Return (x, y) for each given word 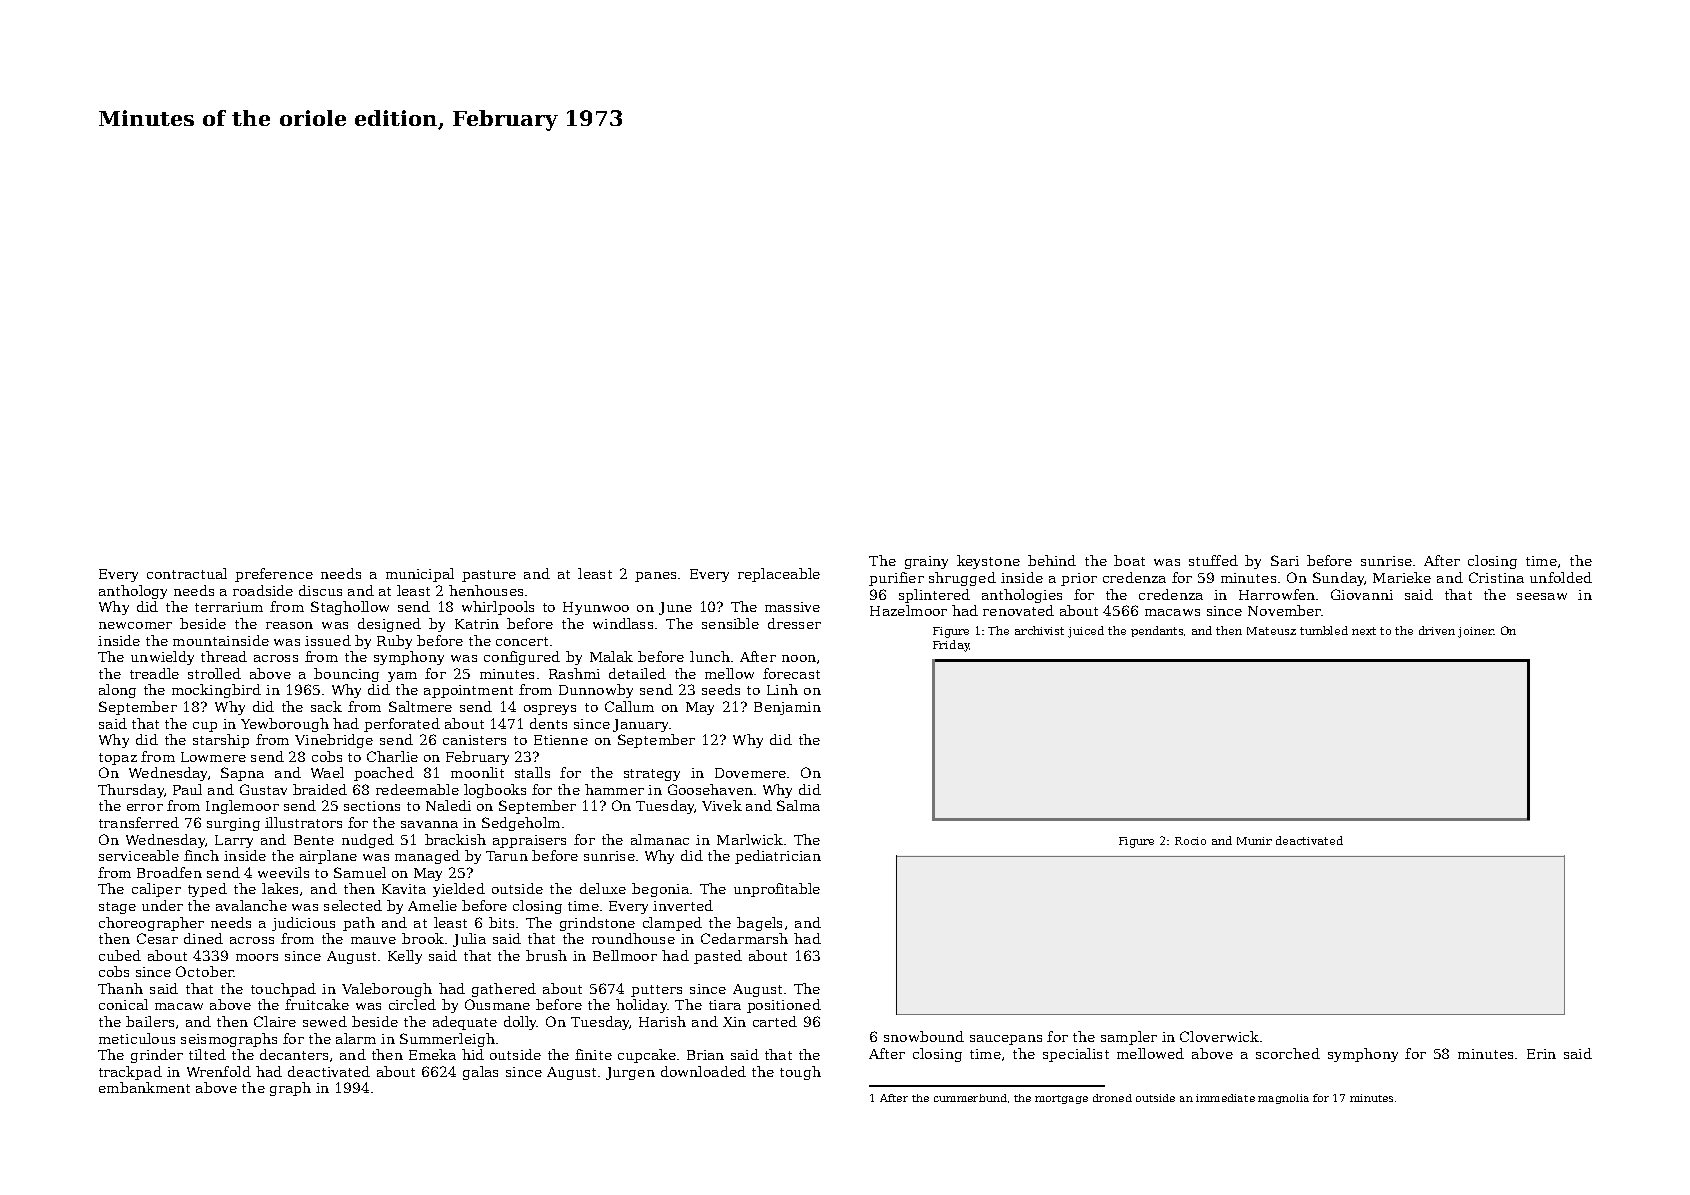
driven (1437, 630)
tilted (207, 1054)
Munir (1254, 841)
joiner (1475, 632)
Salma (798, 805)
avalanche (251, 905)
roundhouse (633, 938)
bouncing (346, 675)
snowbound (924, 1036)
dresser (794, 623)
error (145, 807)
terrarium (229, 607)
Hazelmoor (908, 610)
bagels (759, 924)
